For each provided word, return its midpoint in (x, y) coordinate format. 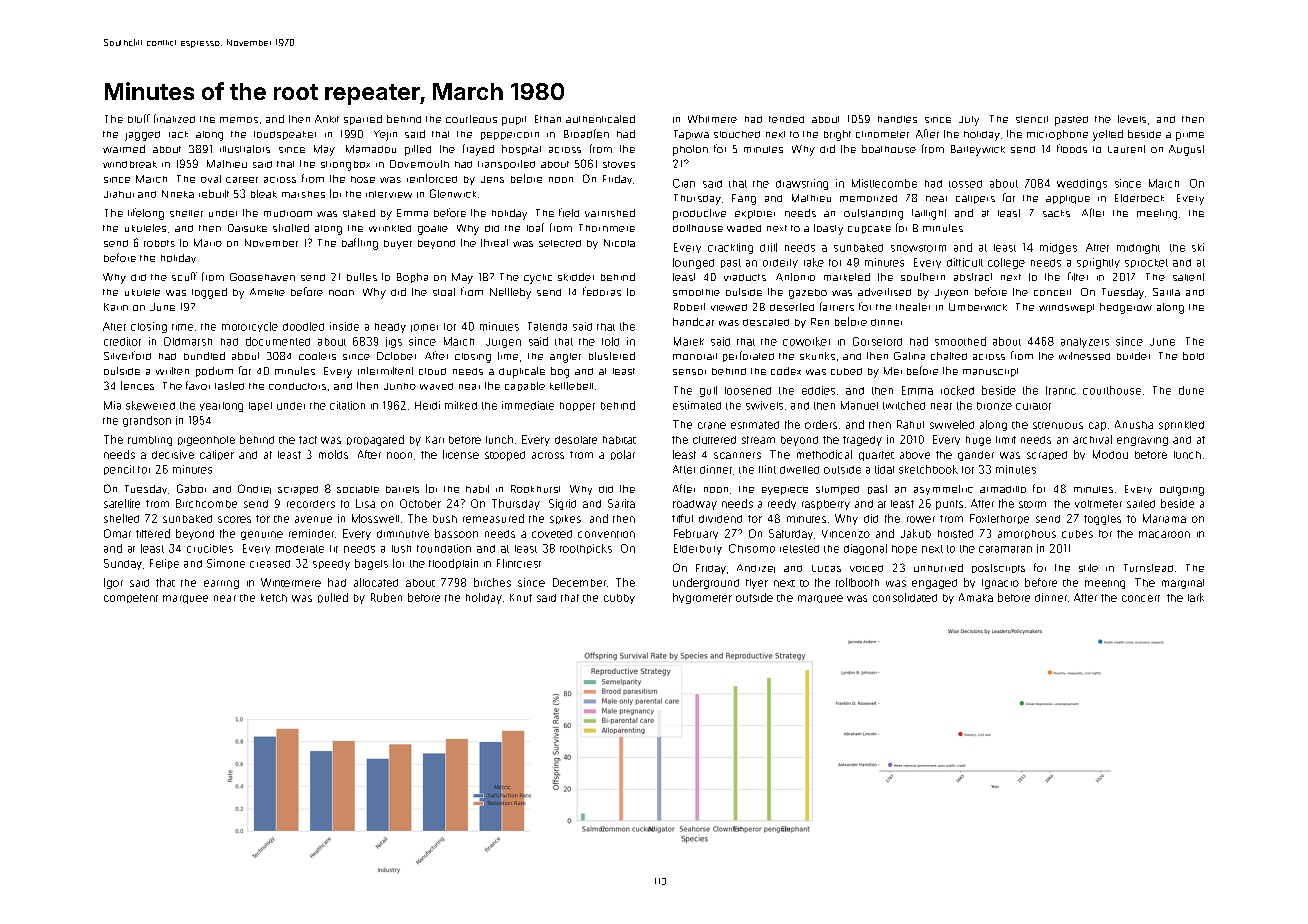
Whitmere (712, 119)
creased (270, 564)
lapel (260, 406)
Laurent (1126, 149)
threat (494, 243)
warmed (124, 149)
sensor (689, 372)
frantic (1061, 390)
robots (159, 243)
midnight (1138, 249)
